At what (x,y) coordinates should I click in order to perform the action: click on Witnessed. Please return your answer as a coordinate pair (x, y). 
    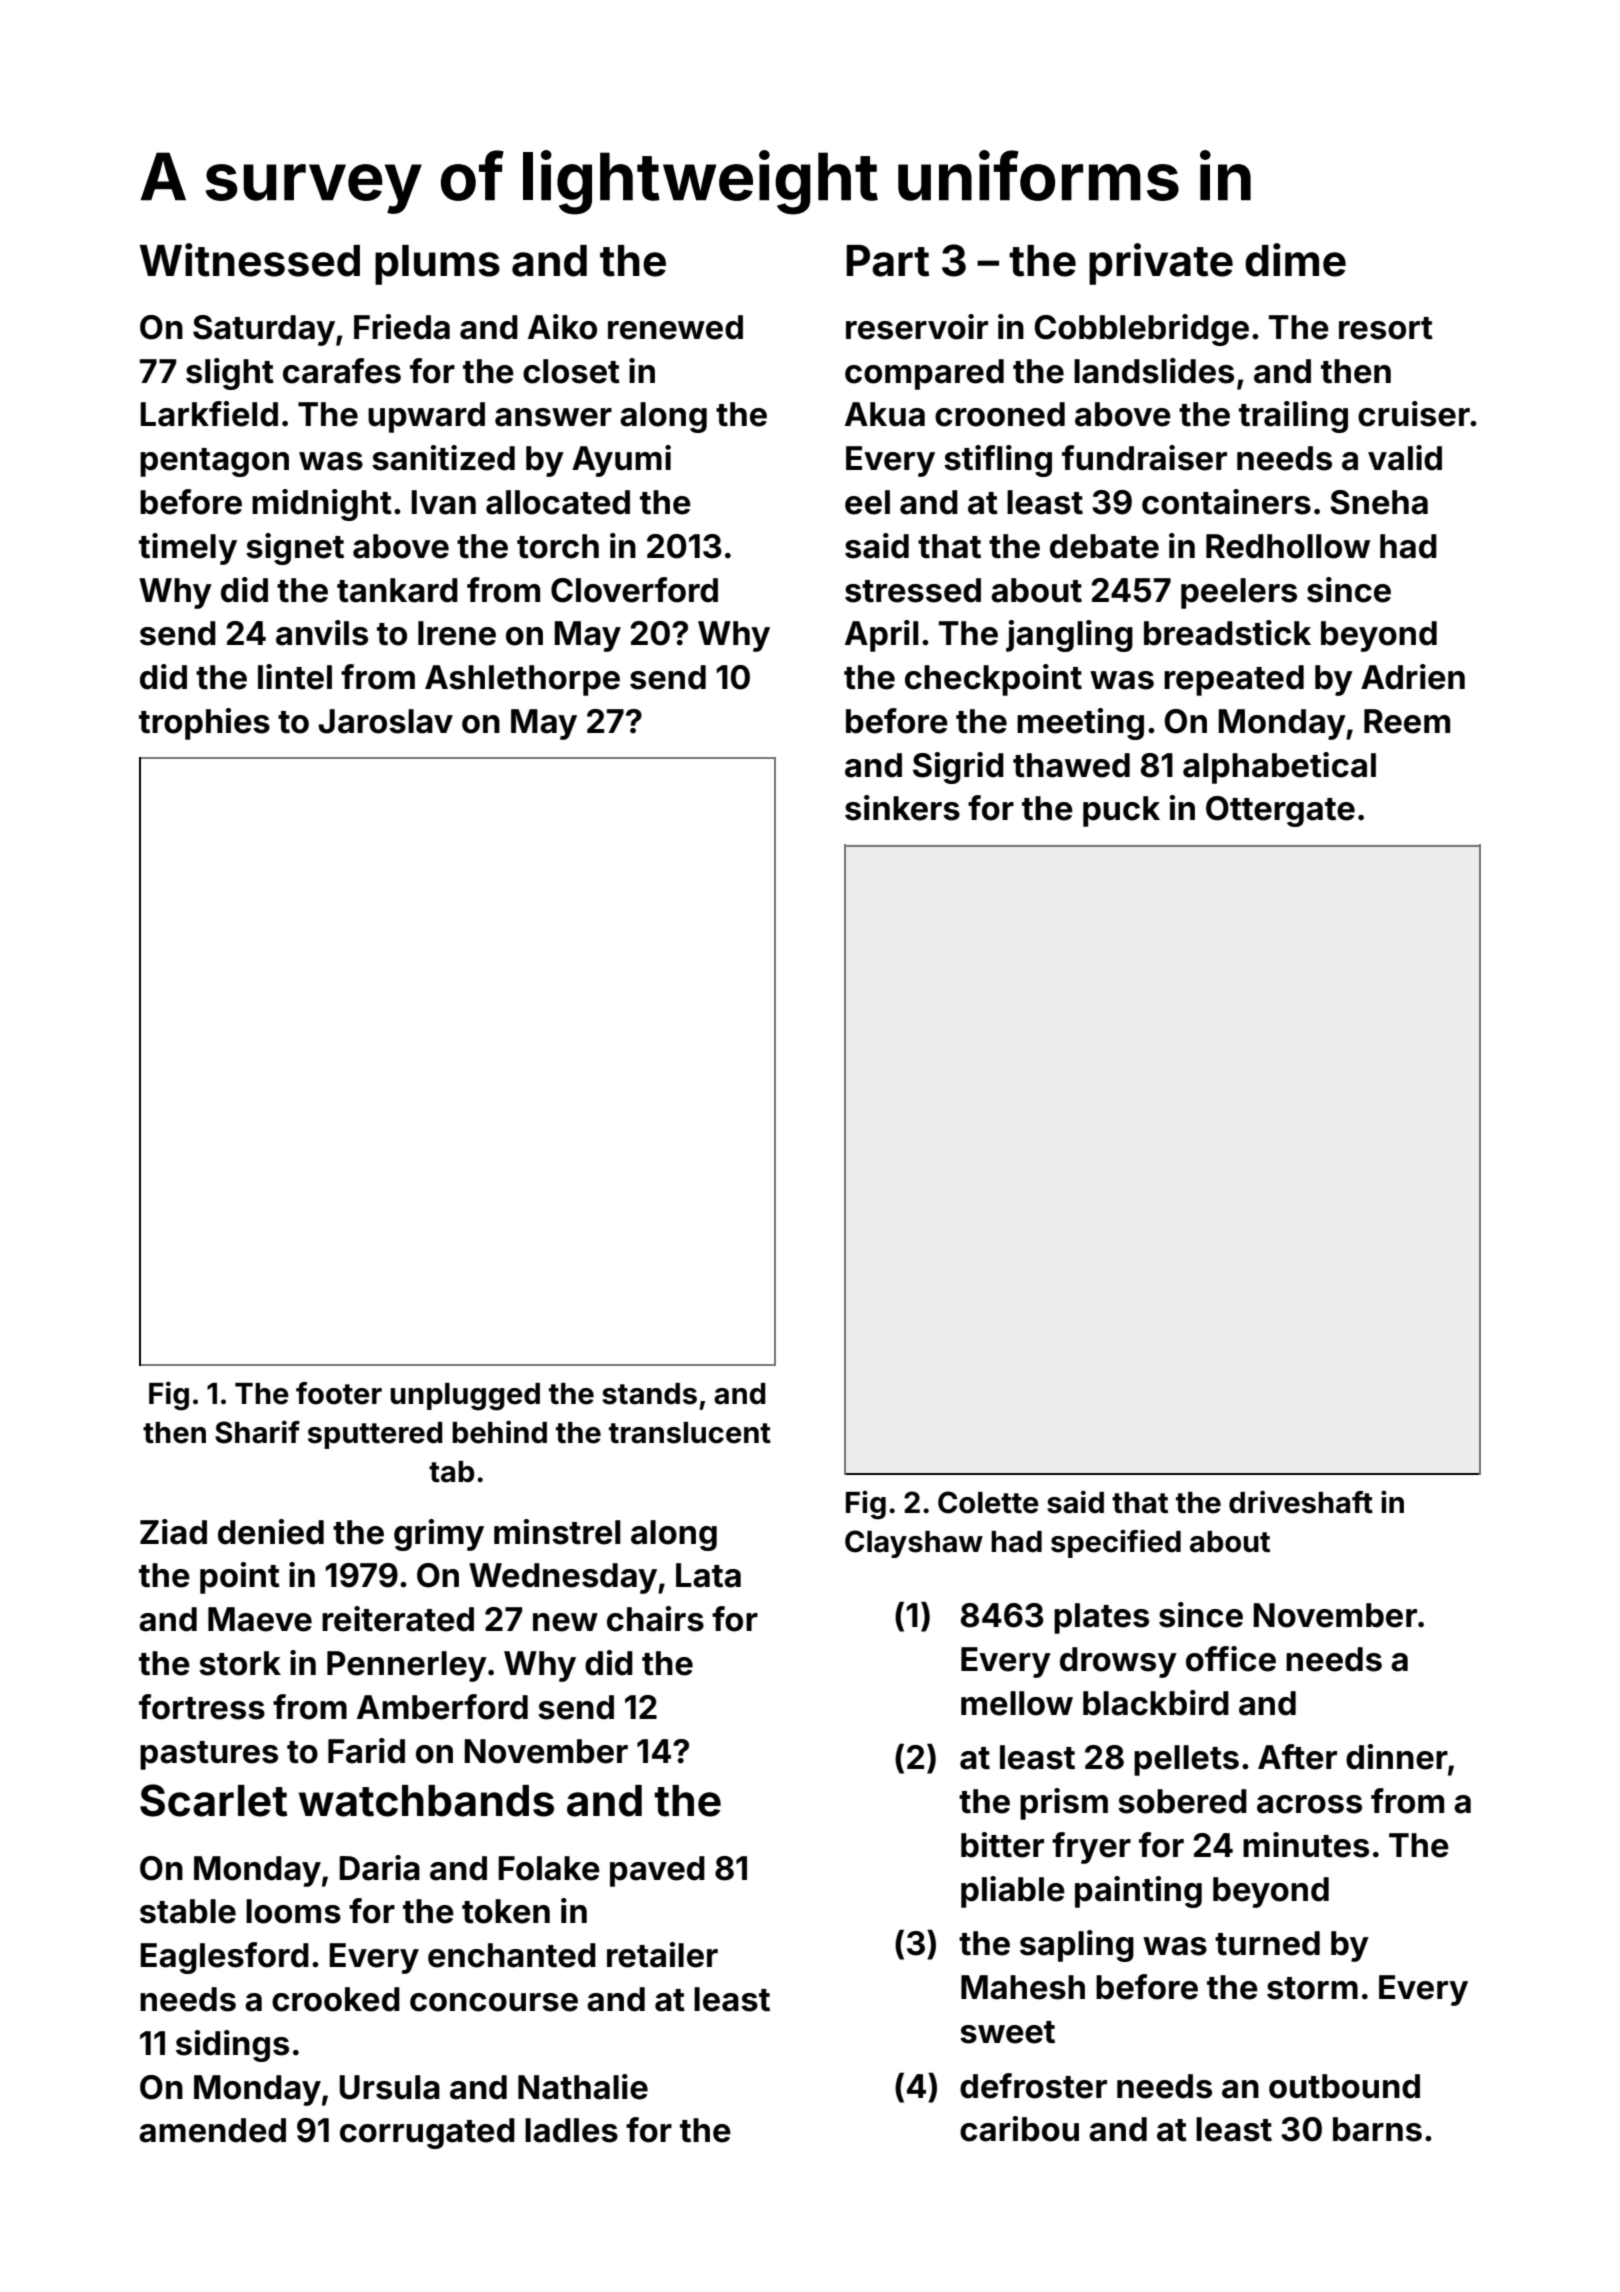
    Looking at the image, I should click on (250, 260).
